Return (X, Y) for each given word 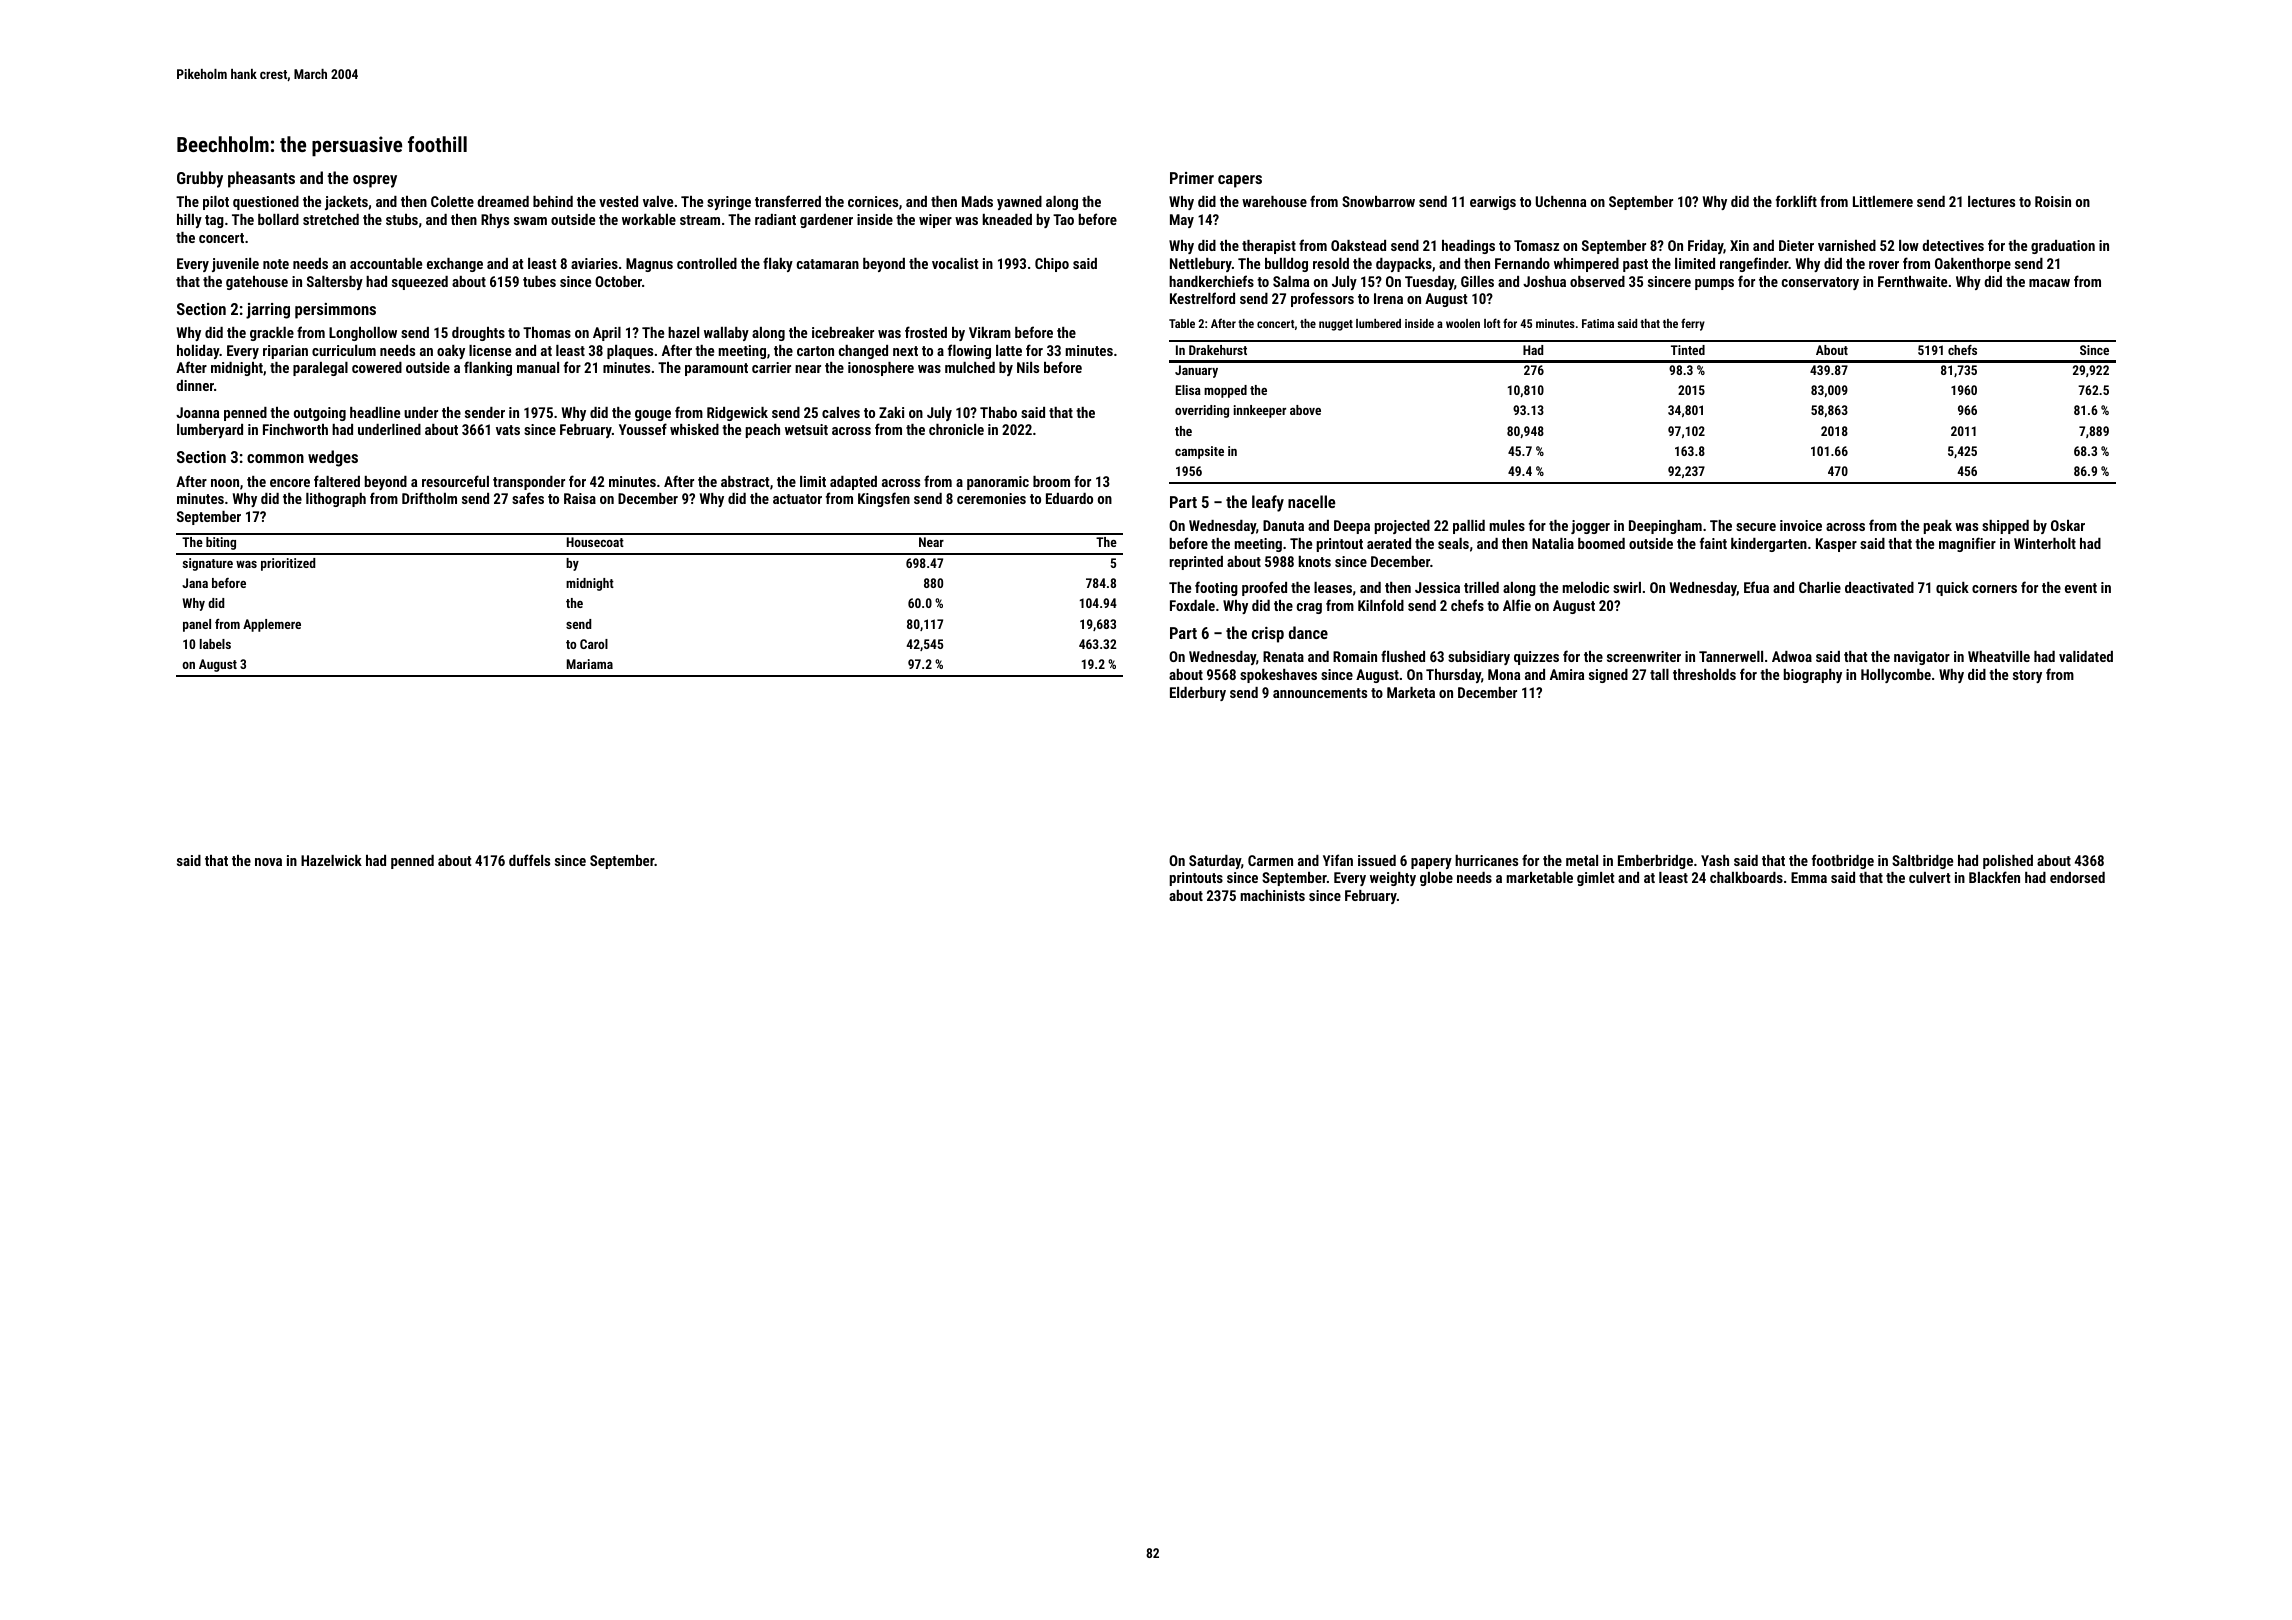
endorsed (2077, 877)
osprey (375, 181)
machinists (1273, 895)
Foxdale (1192, 605)
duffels (529, 860)
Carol (594, 644)
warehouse (1274, 201)
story (2027, 676)
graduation (2063, 247)
